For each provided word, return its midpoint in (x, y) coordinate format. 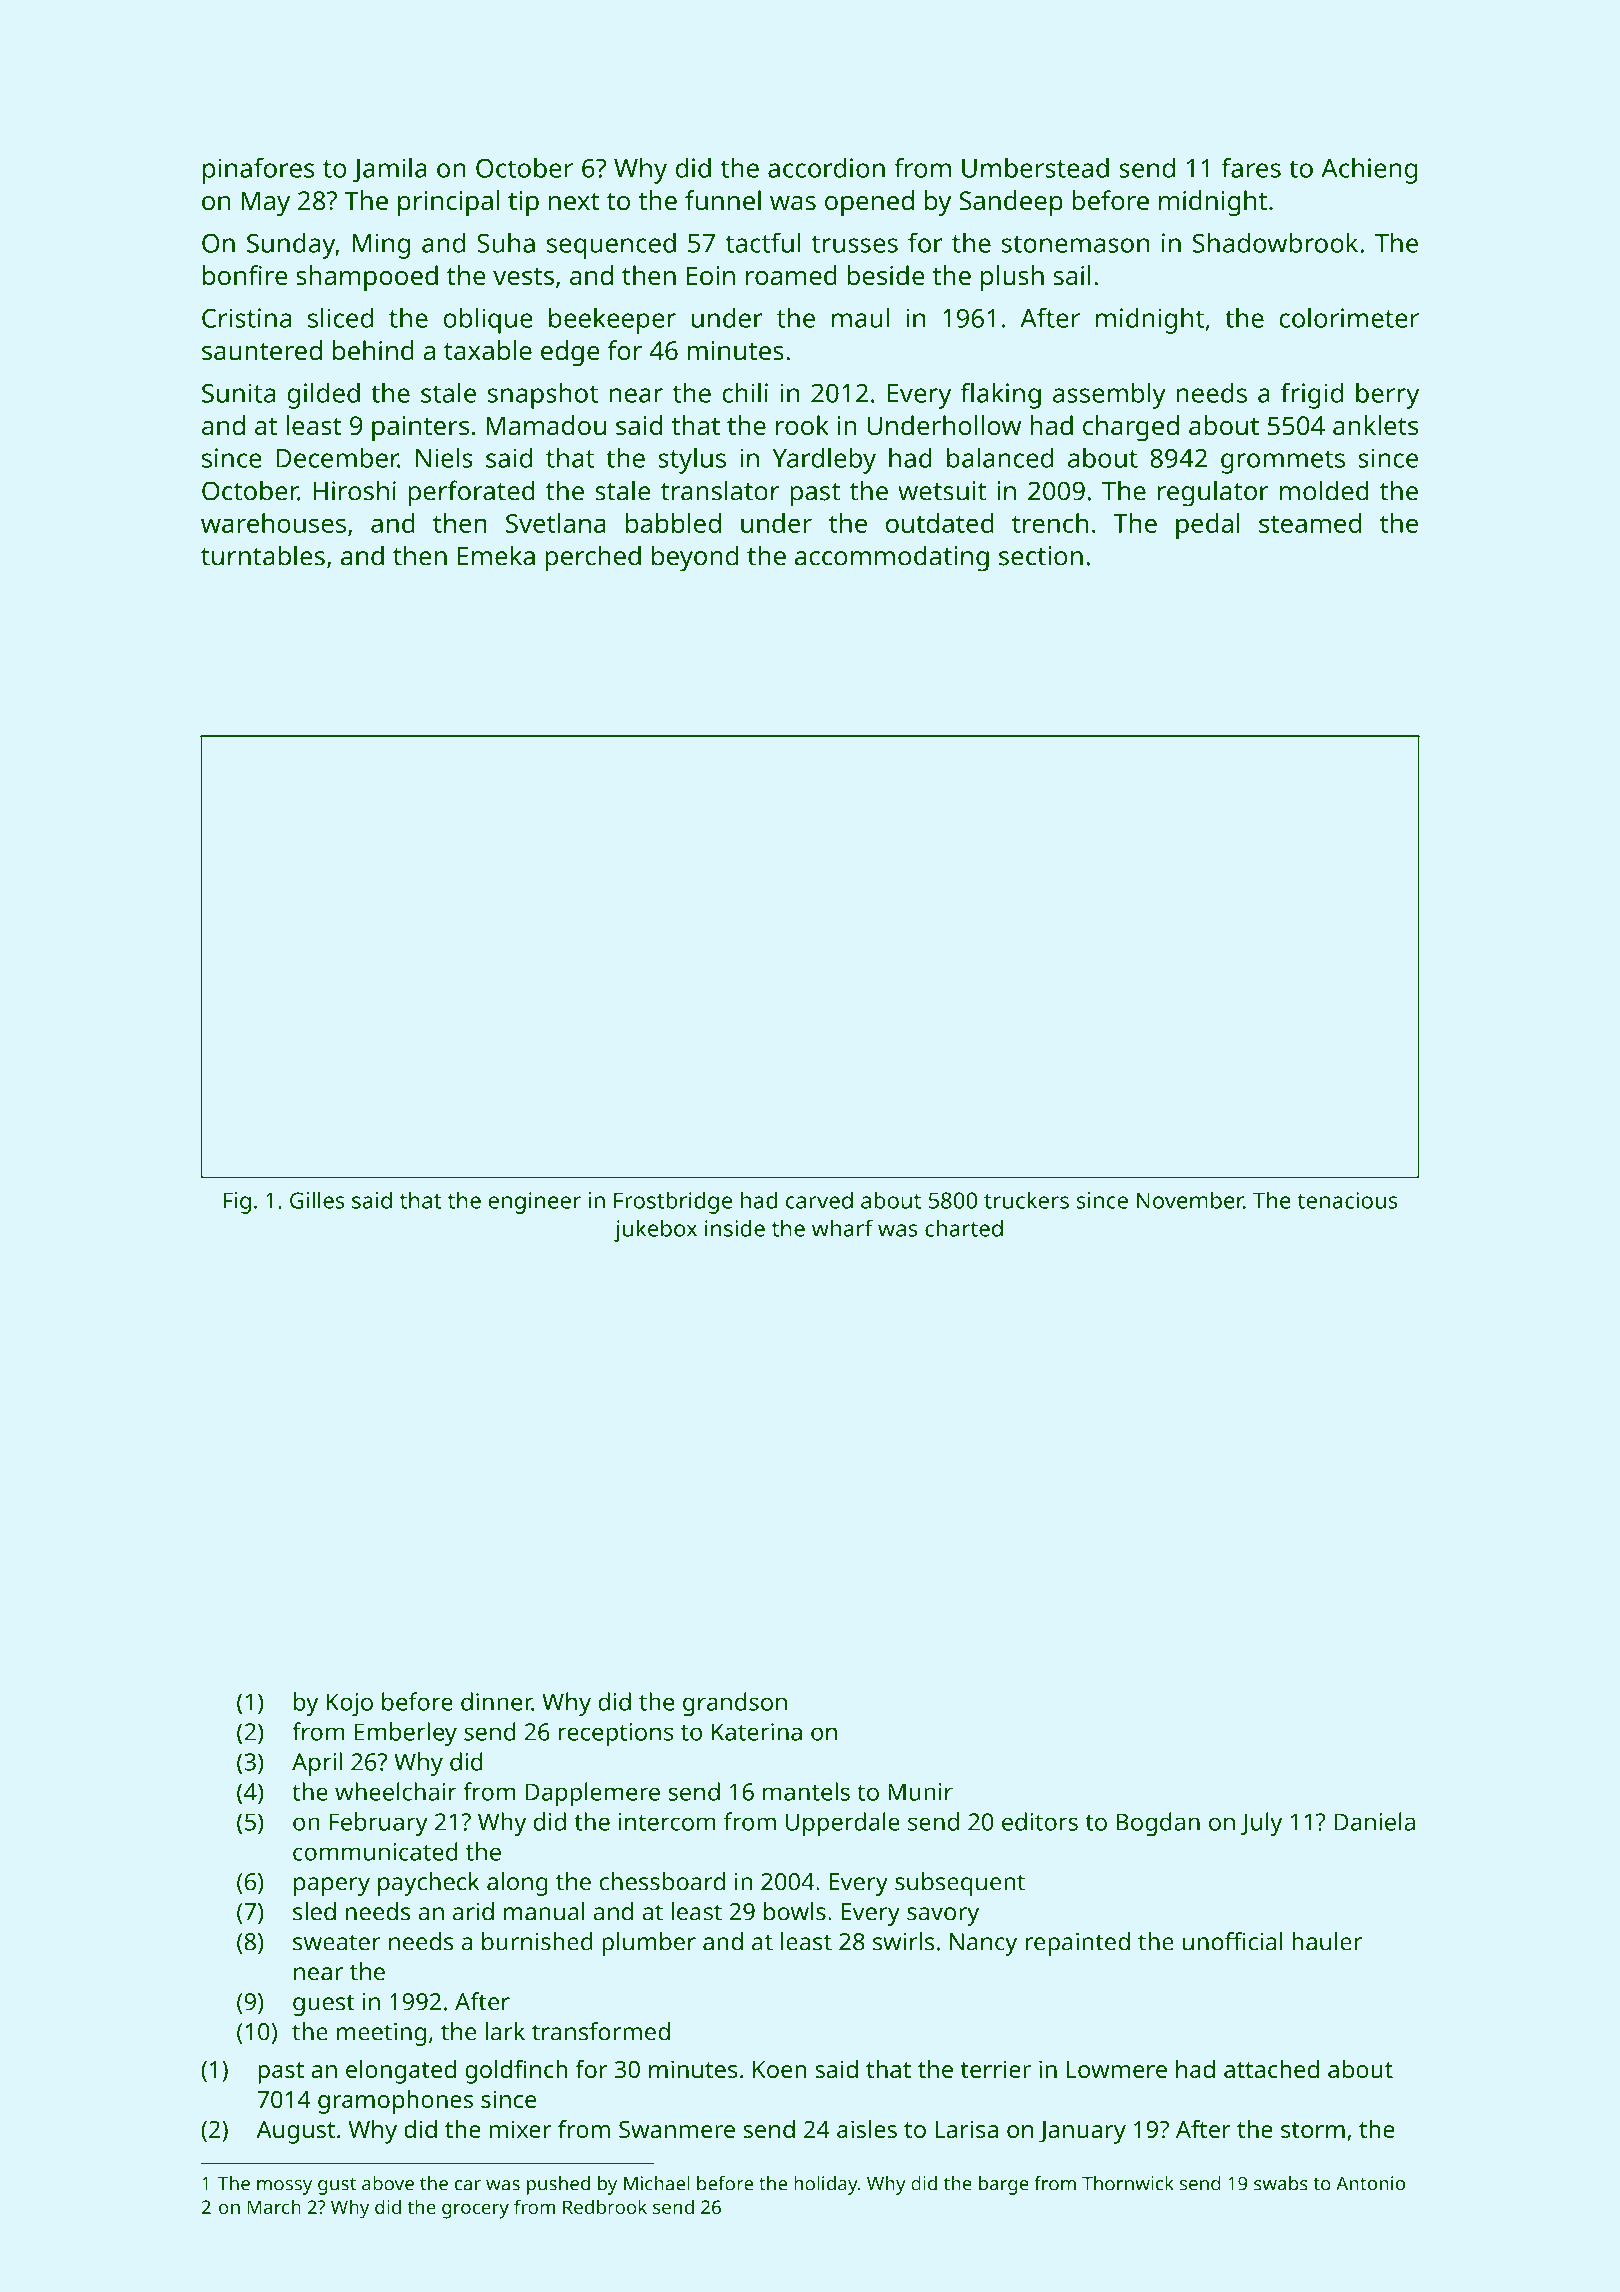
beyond (695, 558)
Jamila (390, 170)
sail (1072, 275)
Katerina (757, 1732)
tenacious (1347, 1200)
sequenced (611, 246)
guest (324, 2005)
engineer (534, 1203)
